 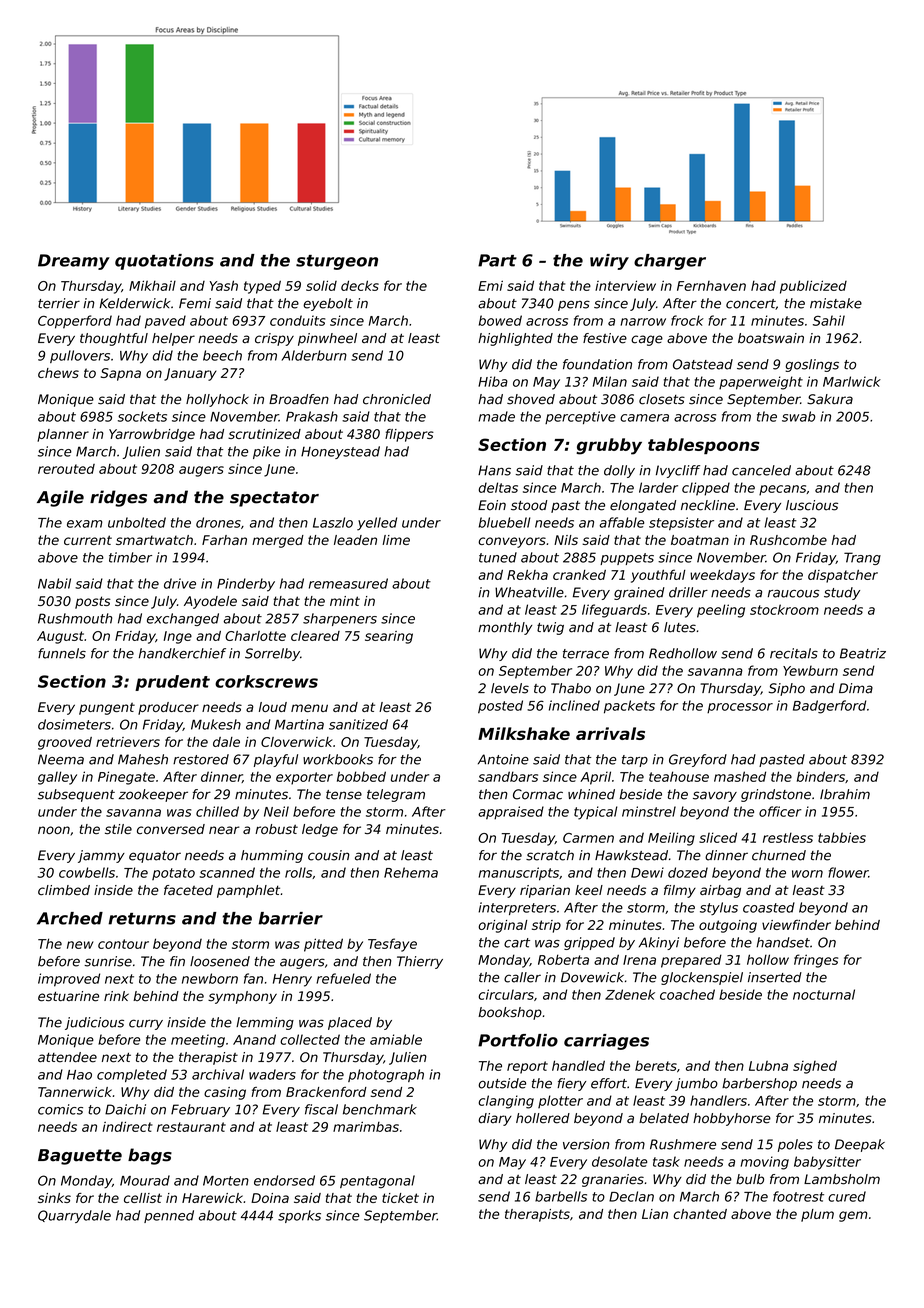 I want to click on improved, so click(x=69, y=980).
